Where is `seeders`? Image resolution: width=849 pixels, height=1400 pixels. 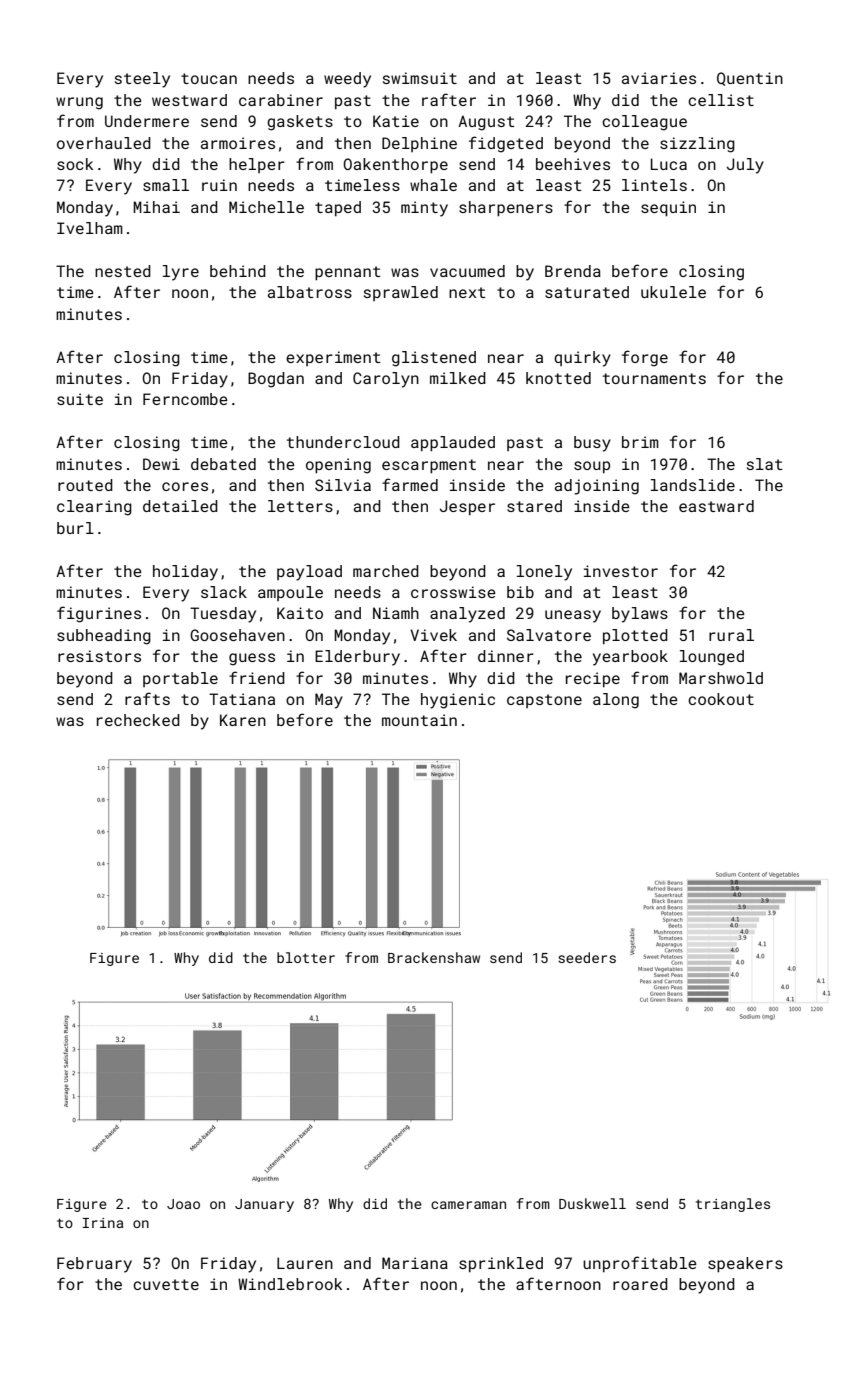
seeders is located at coordinates (587, 957).
